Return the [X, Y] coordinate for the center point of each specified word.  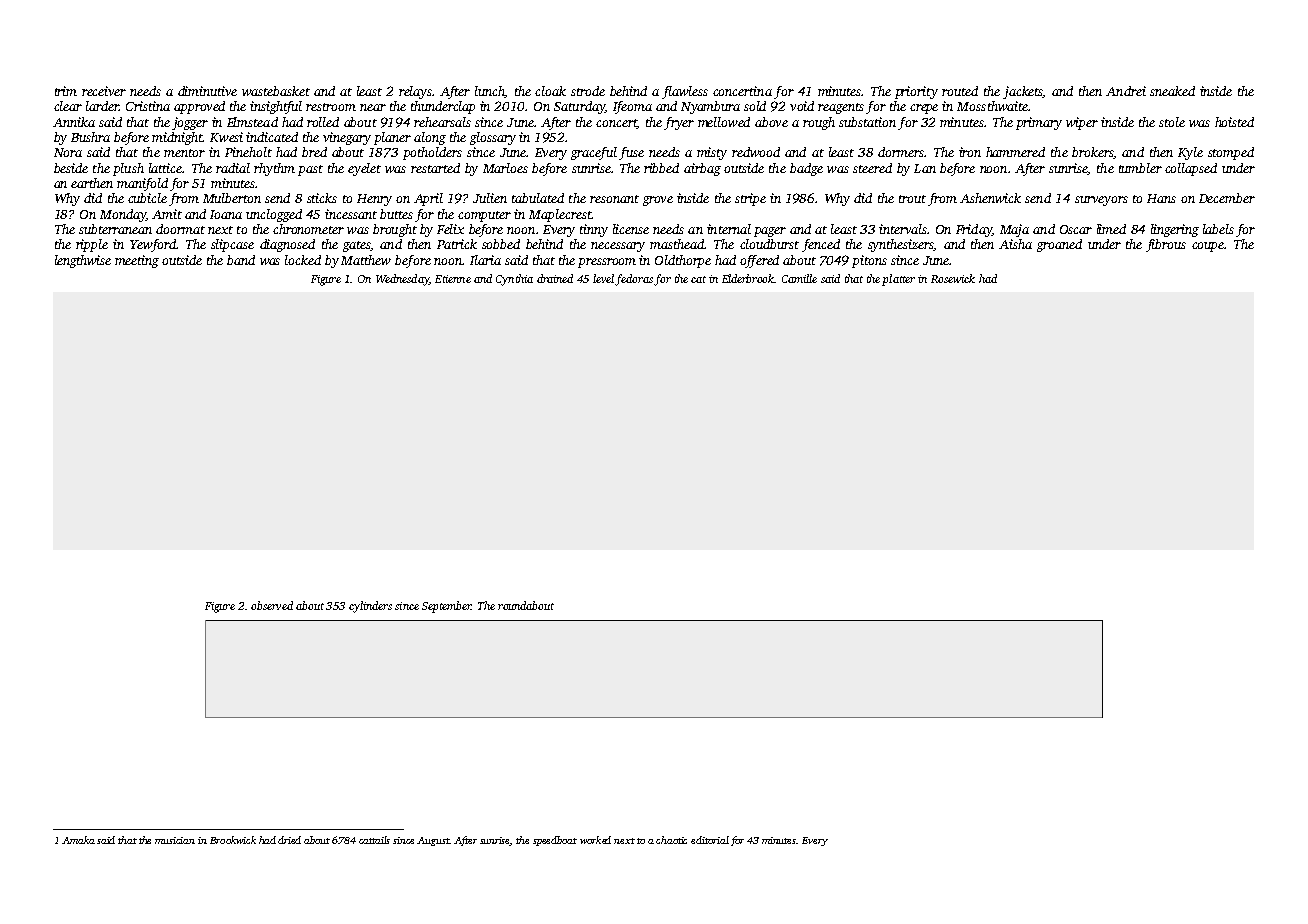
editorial [710, 840]
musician [175, 840]
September [446, 607]
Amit [167, 214]
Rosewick [953, 278]
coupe [1208, 247]
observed [272, 605]
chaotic [671, 840]
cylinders [370, 607]
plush [128, 169]
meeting [137, 261]
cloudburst [769, 244]
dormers [901, 152]
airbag [702, 169]
